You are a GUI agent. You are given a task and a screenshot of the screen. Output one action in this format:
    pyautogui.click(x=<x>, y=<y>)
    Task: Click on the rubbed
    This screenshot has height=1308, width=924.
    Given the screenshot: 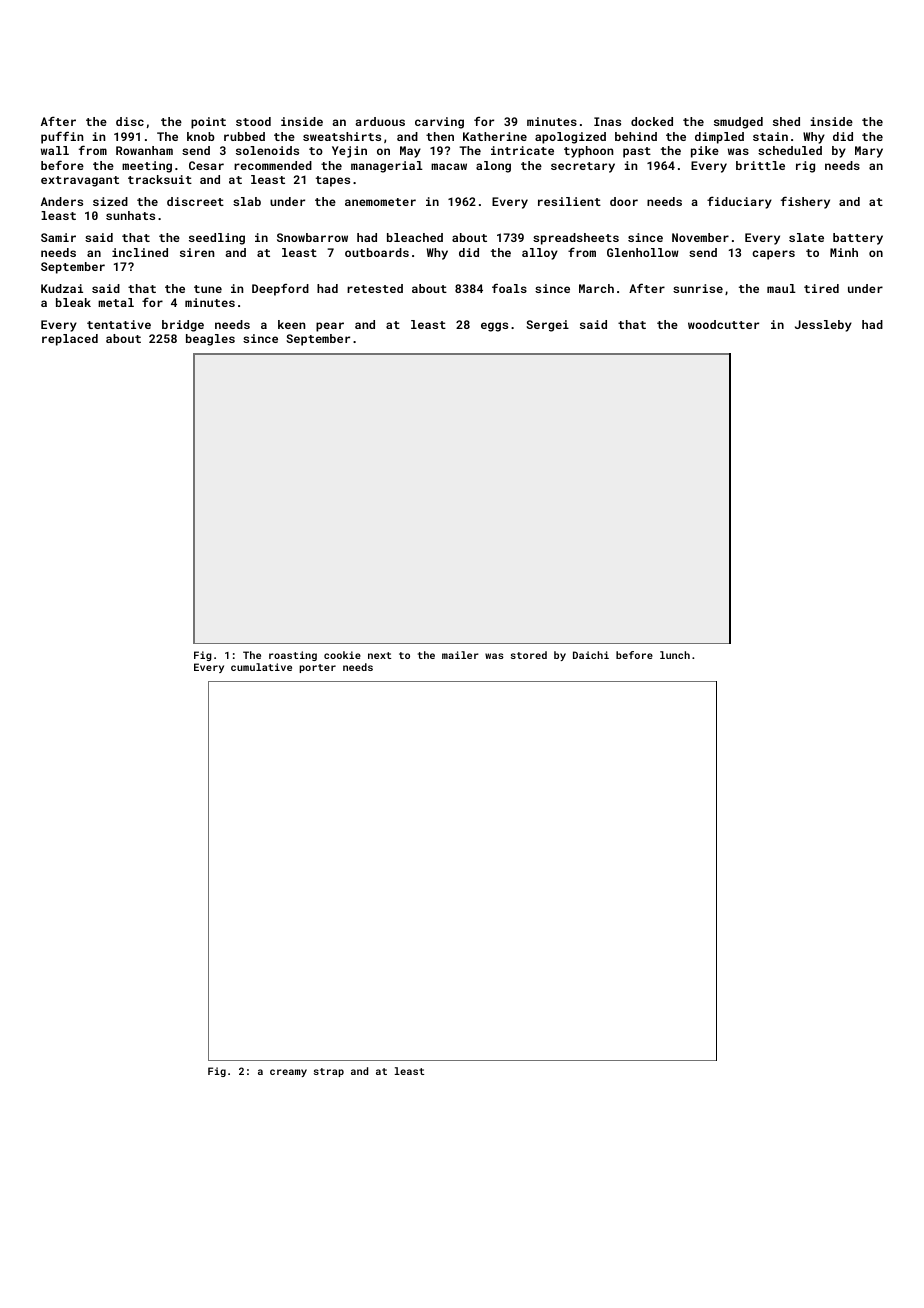 What is the action you would take?
    pyautogui.click(x=244, y=136)
